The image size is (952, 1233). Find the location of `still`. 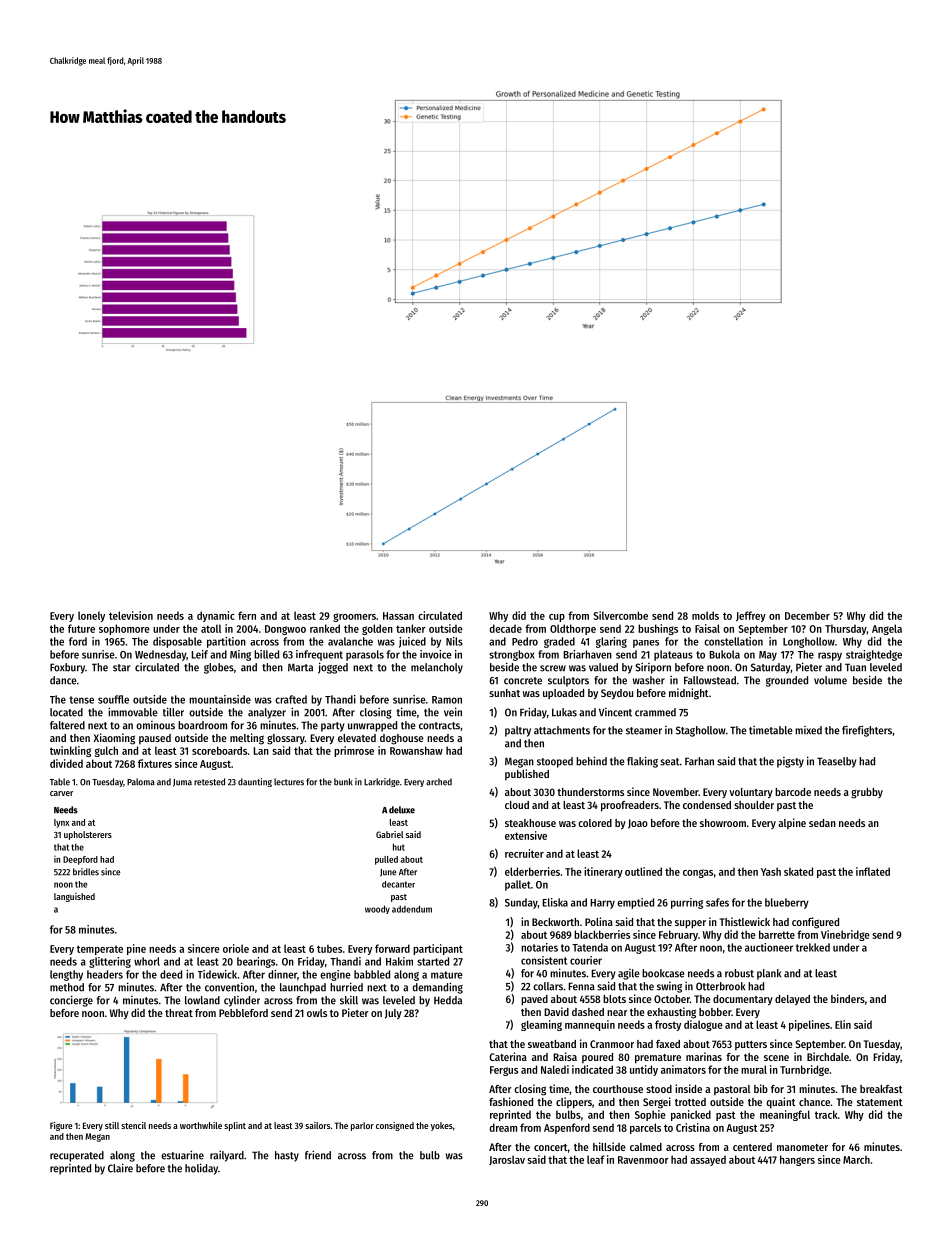

still is located at coordinates (112, 1125).
